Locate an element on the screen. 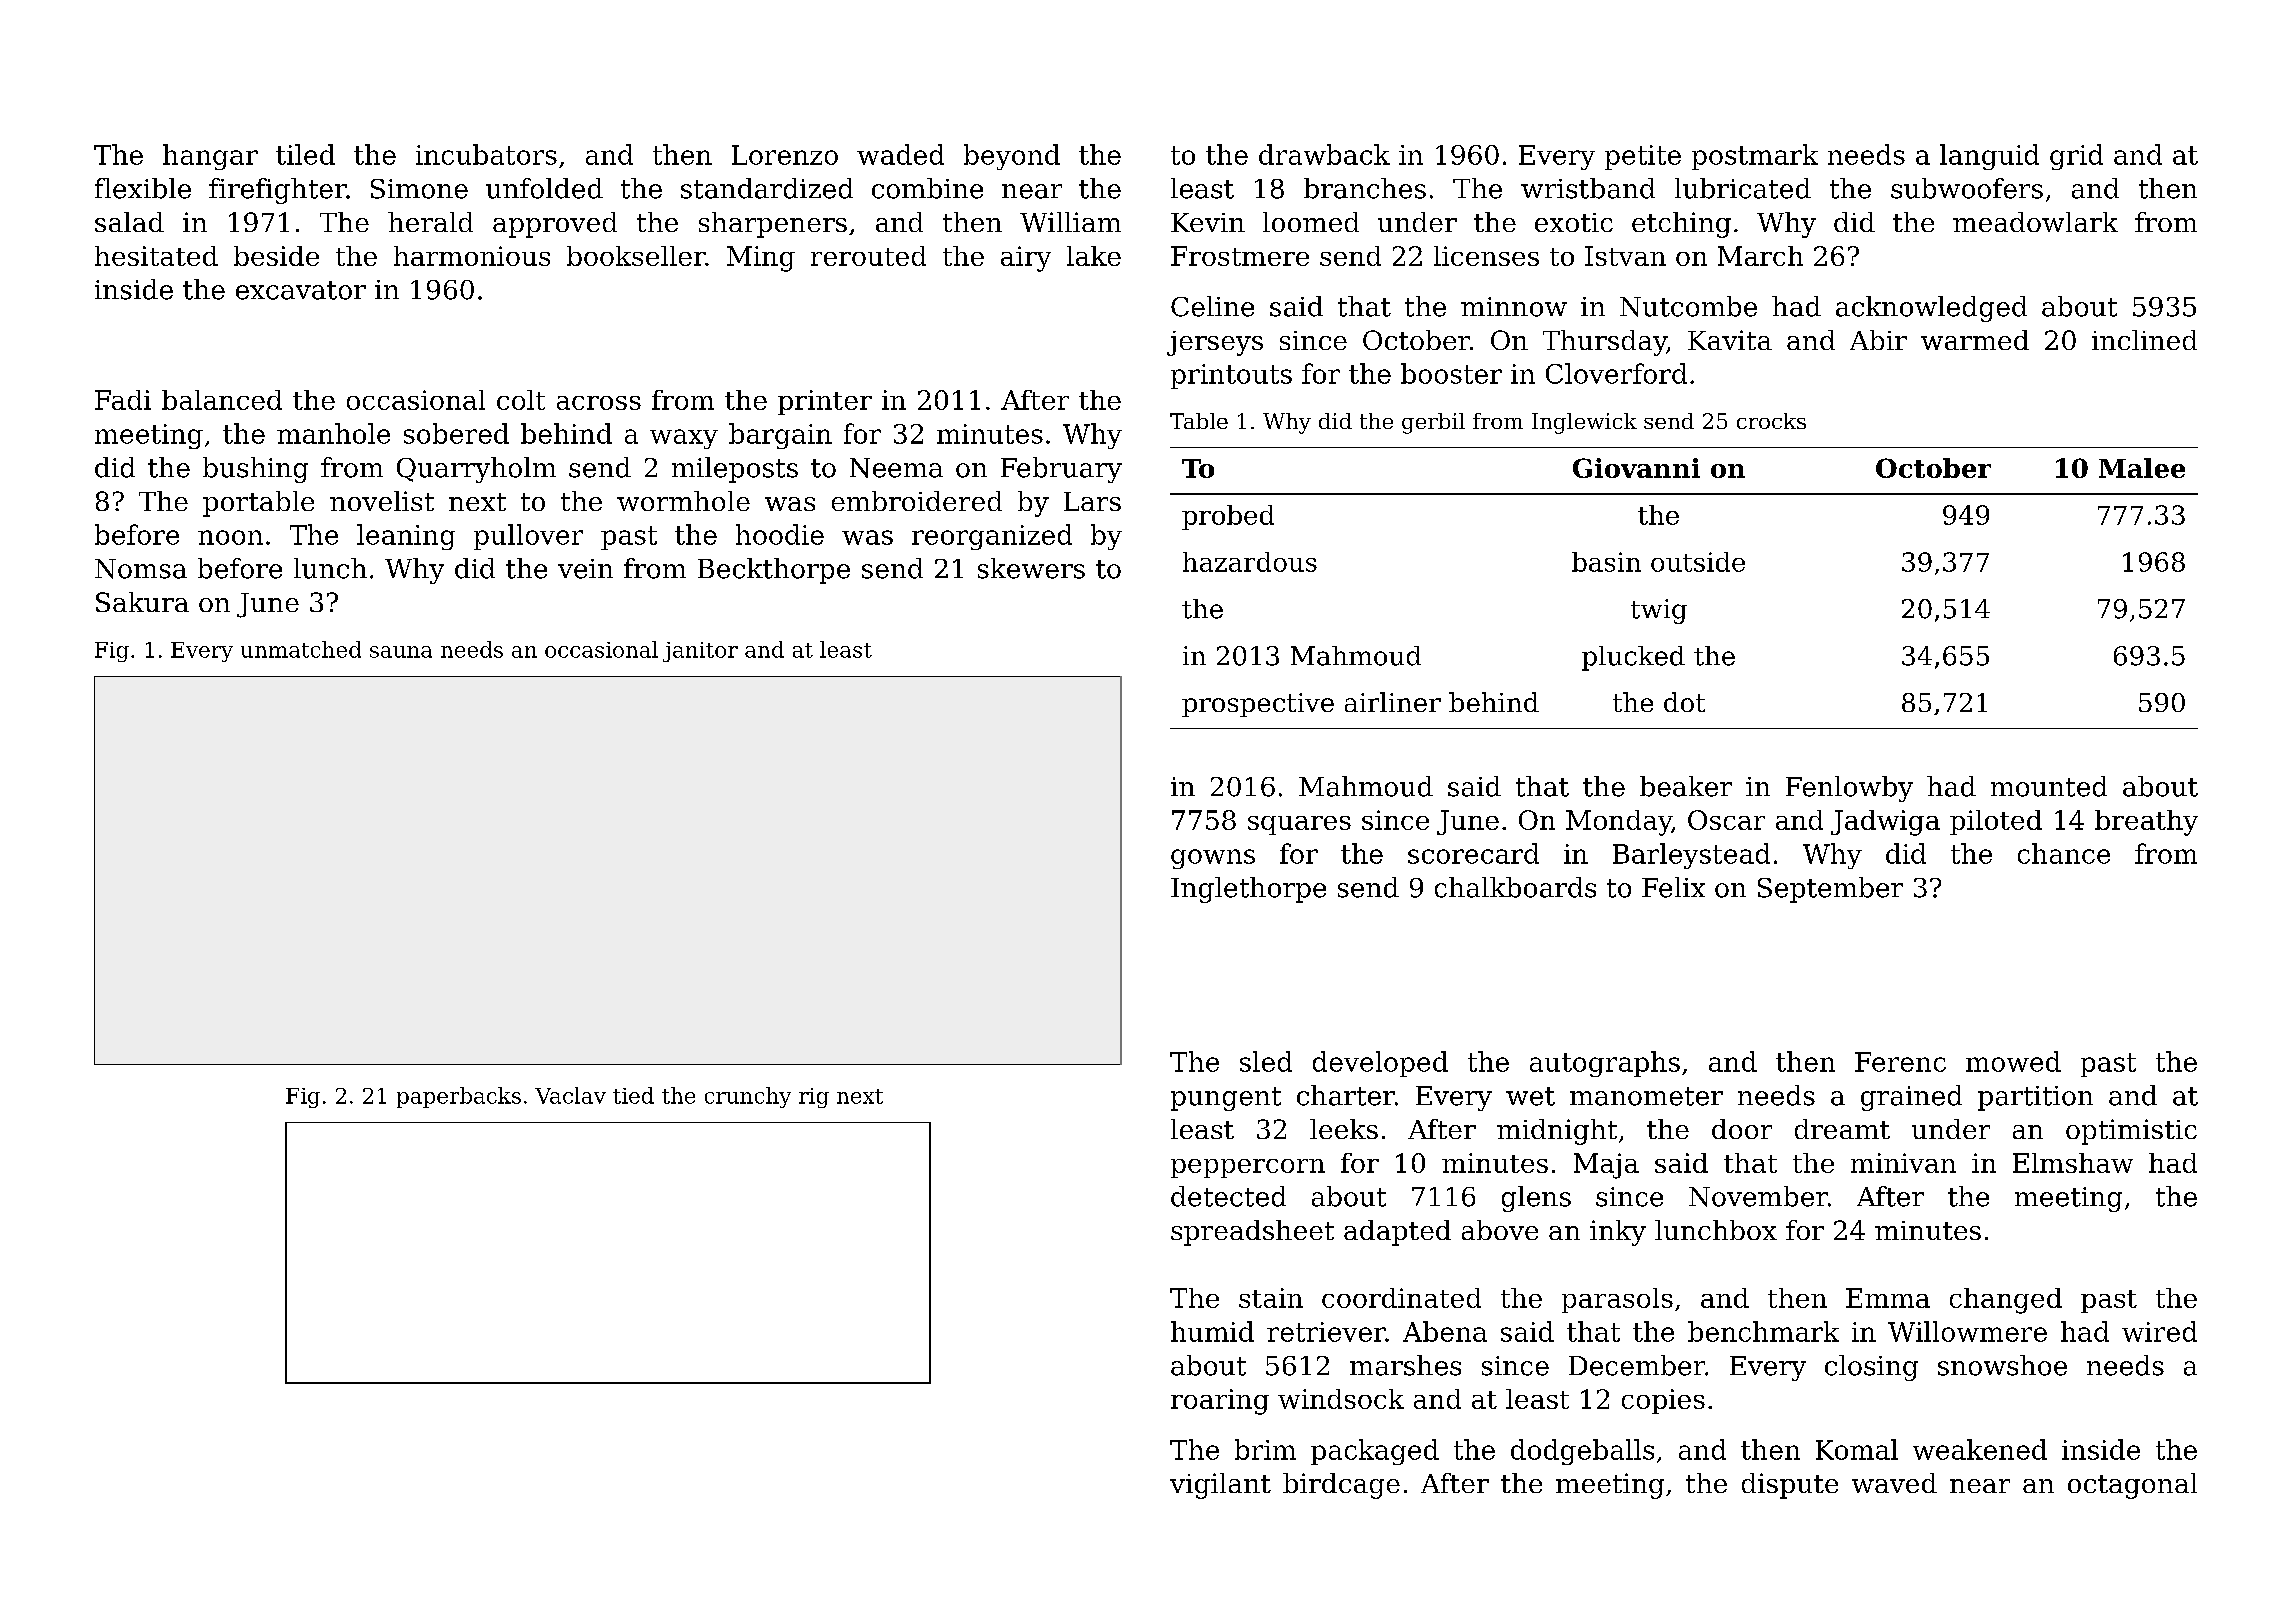  Vaclav is located at coordinates (570, 1095).
